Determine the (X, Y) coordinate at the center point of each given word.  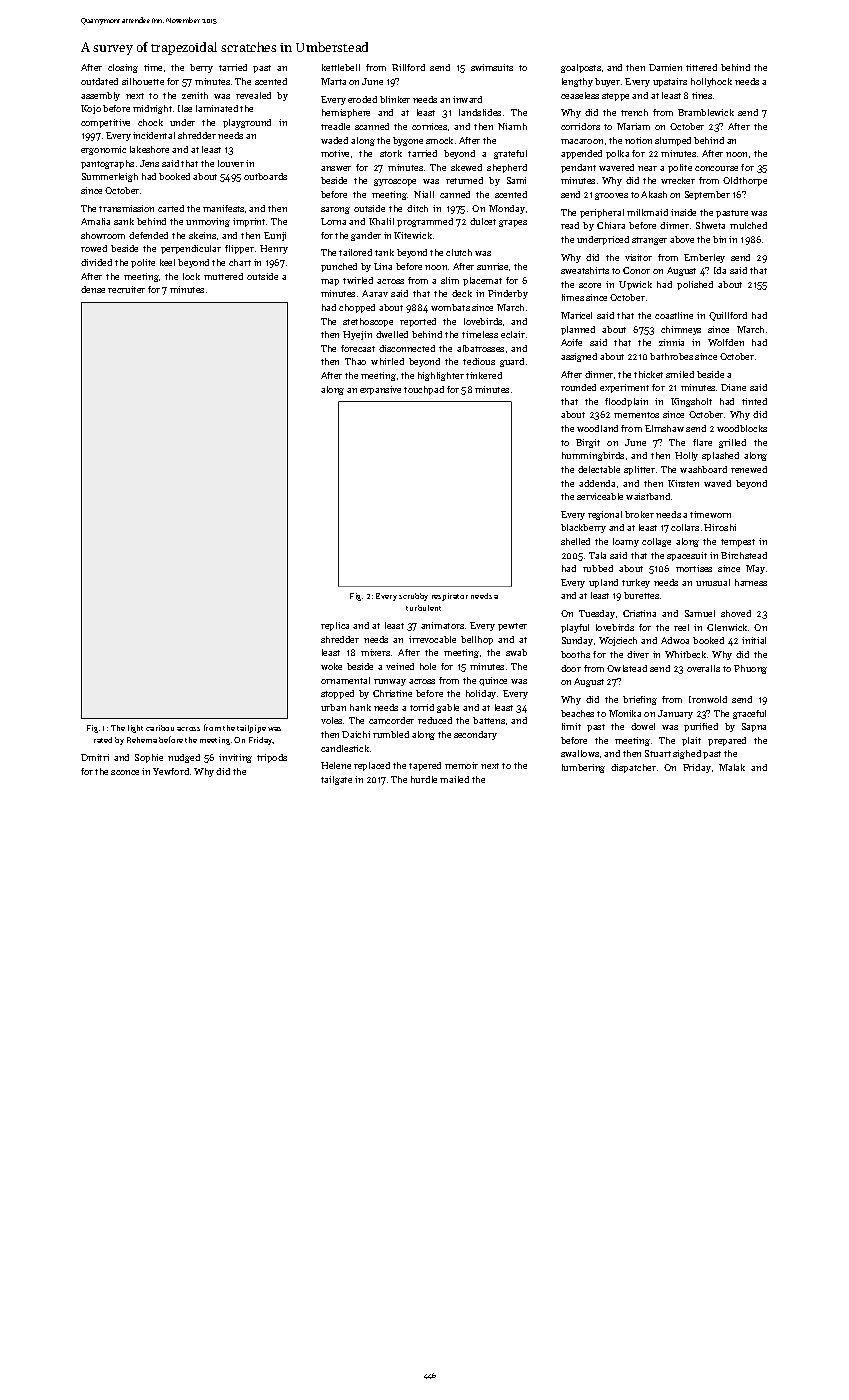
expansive (380, 390)
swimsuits (492, 67)
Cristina (639, 613)
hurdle (424, 779)
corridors (580, 126)
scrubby (413, 597)
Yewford (171, 771)
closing (123, 68)
